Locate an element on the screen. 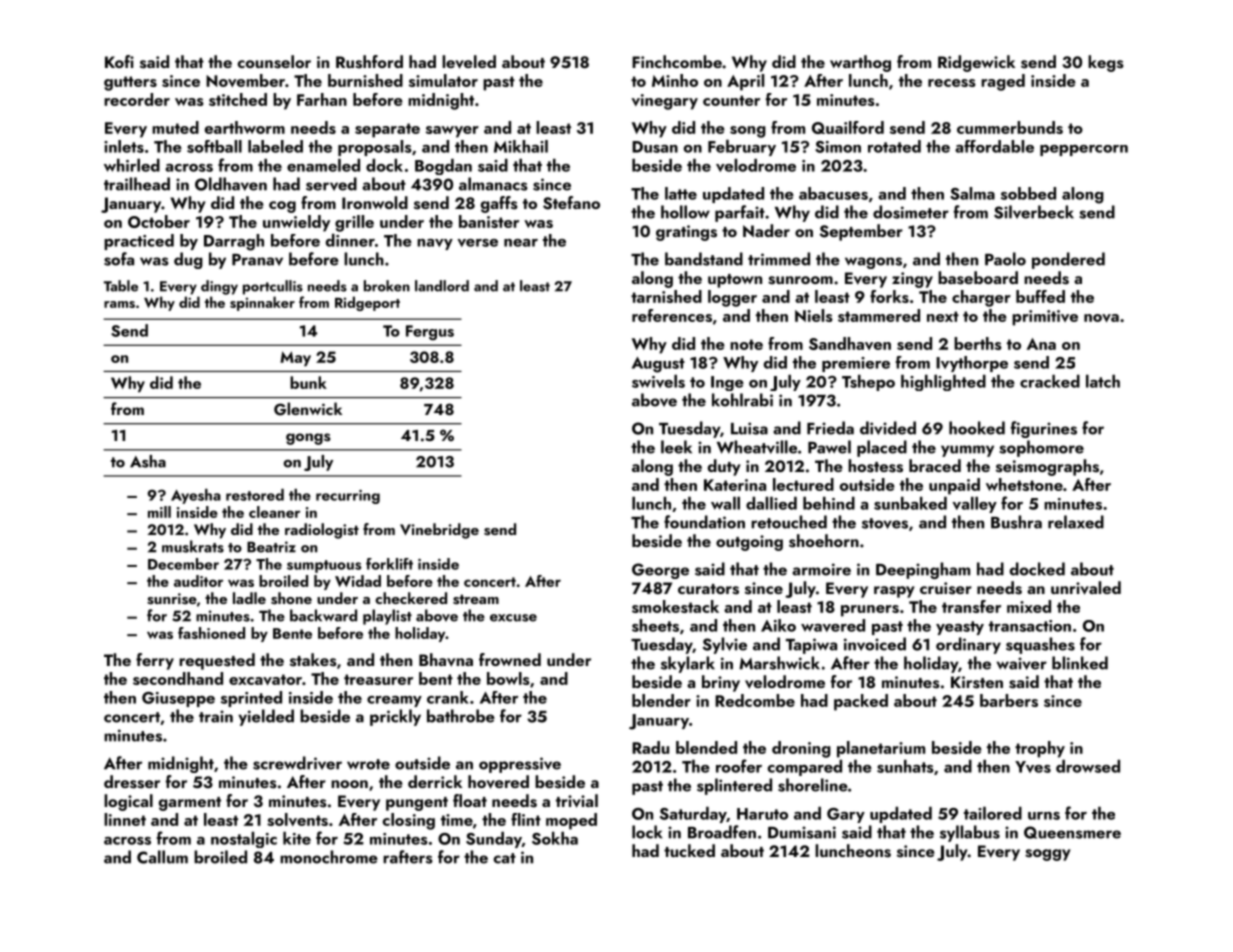  leveled is located at coordinates (469, 62).
